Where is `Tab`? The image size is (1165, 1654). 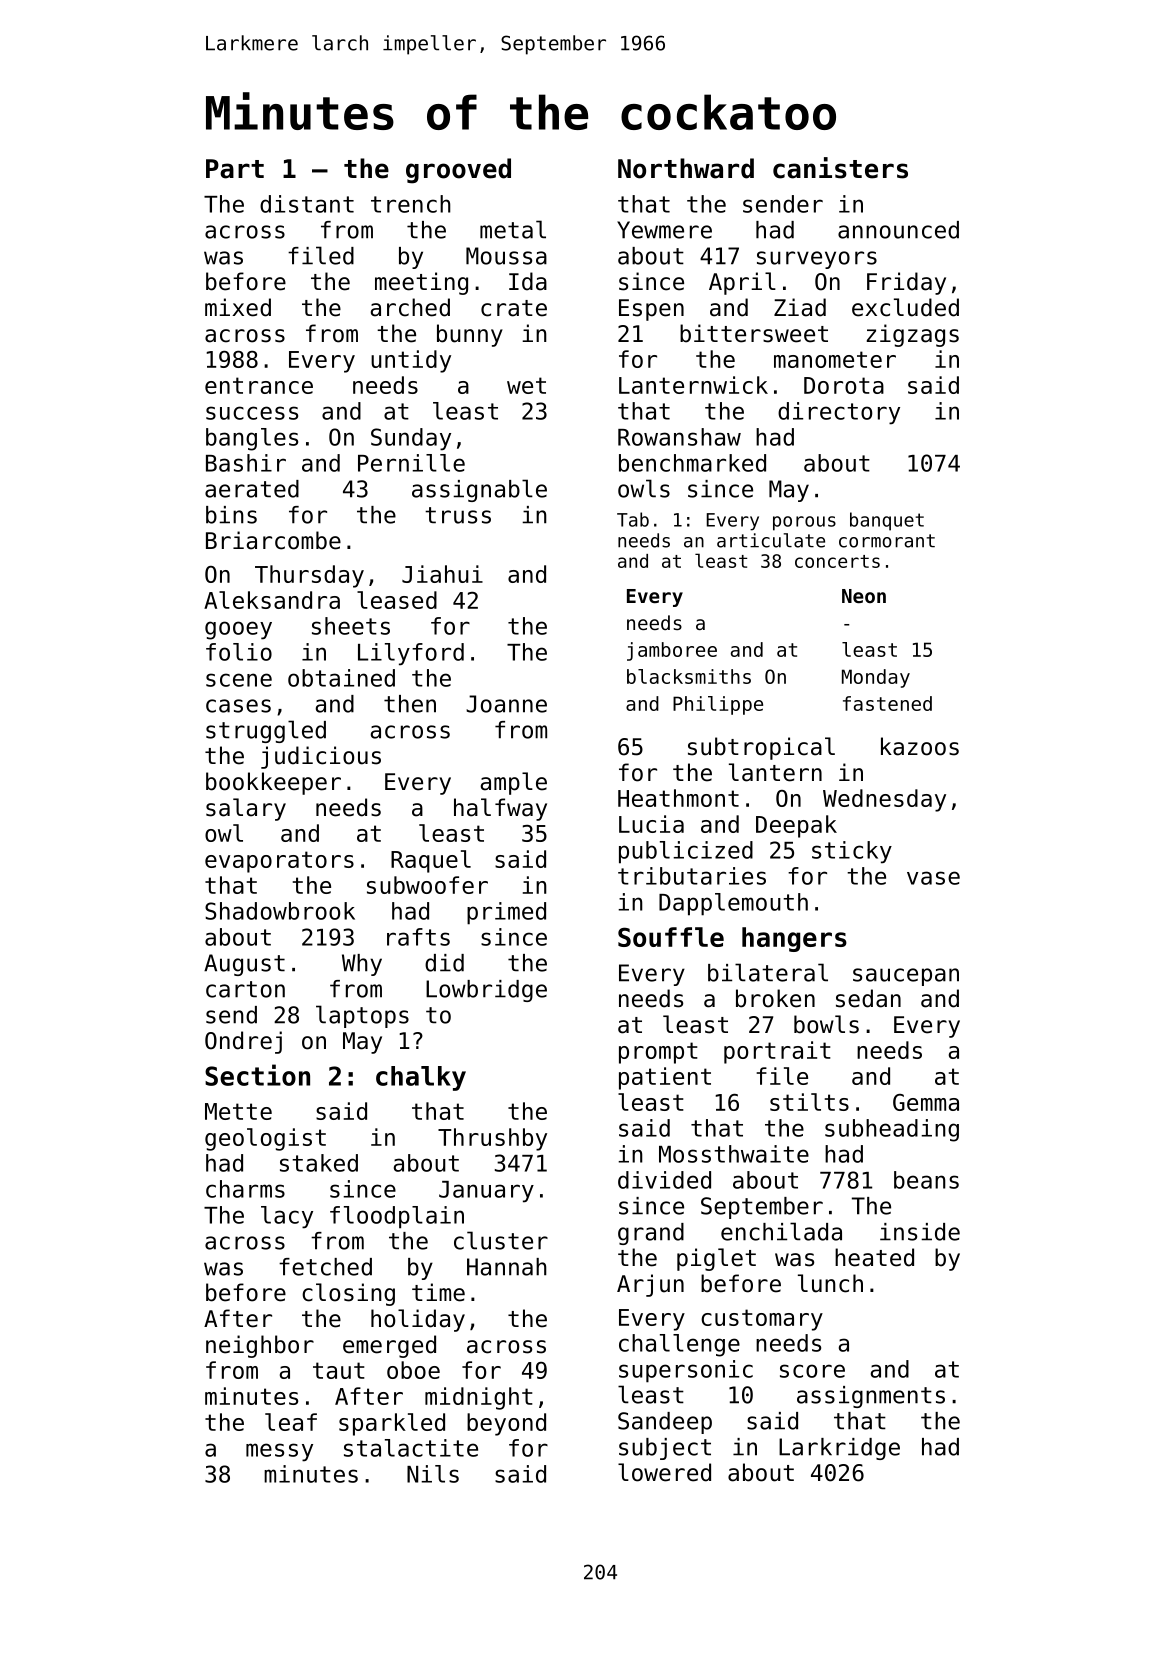 Tab is located at coordinates (633, 519).
